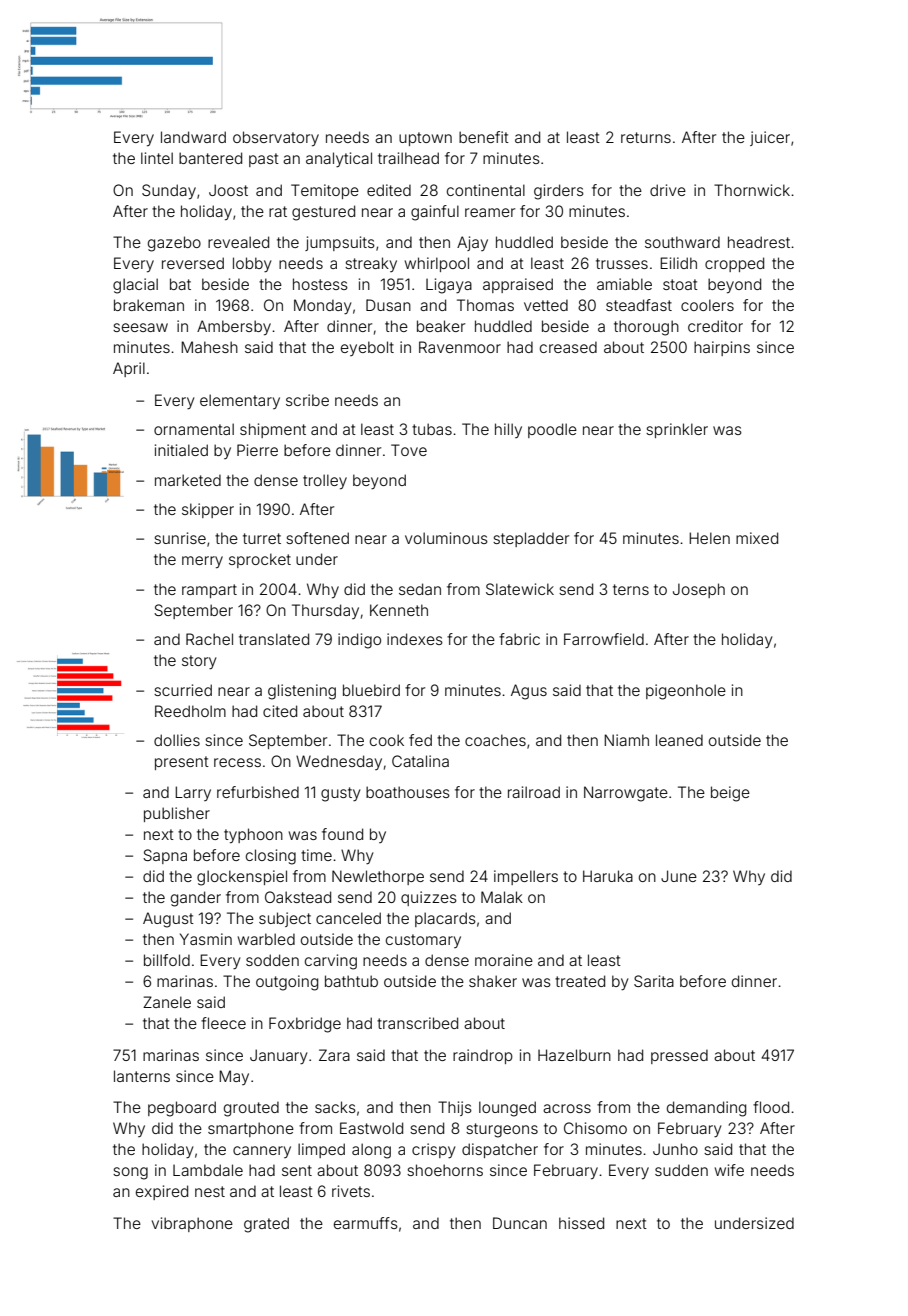 This image has width=908, height=1316. Describe the element at coordinates (446, 538) in the image. I see `voluminous` at that location.
